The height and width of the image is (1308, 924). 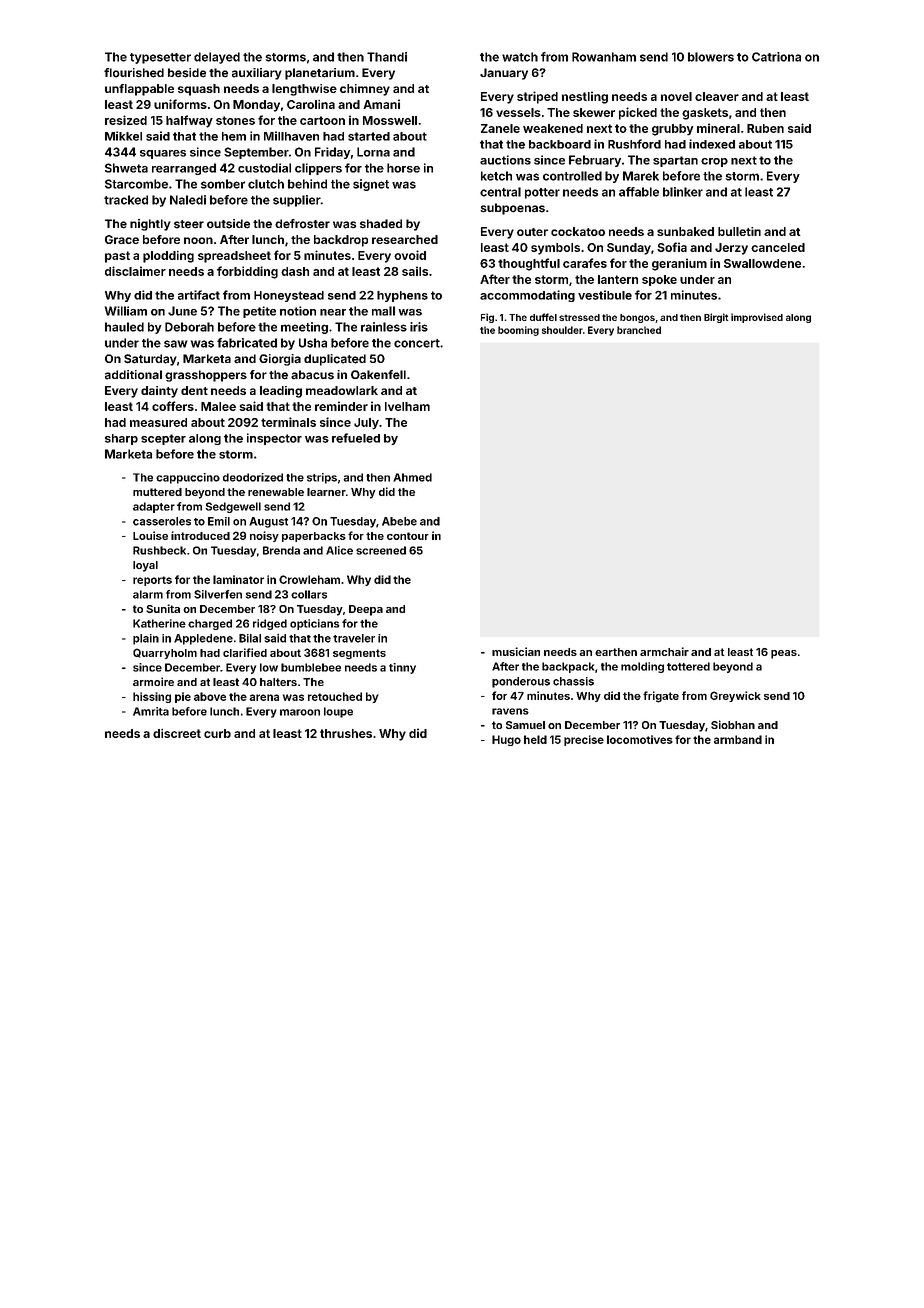 What do you see at coordinates (527, 296) in the image?
I see `accommodating` at bounding box center [527, 296].
